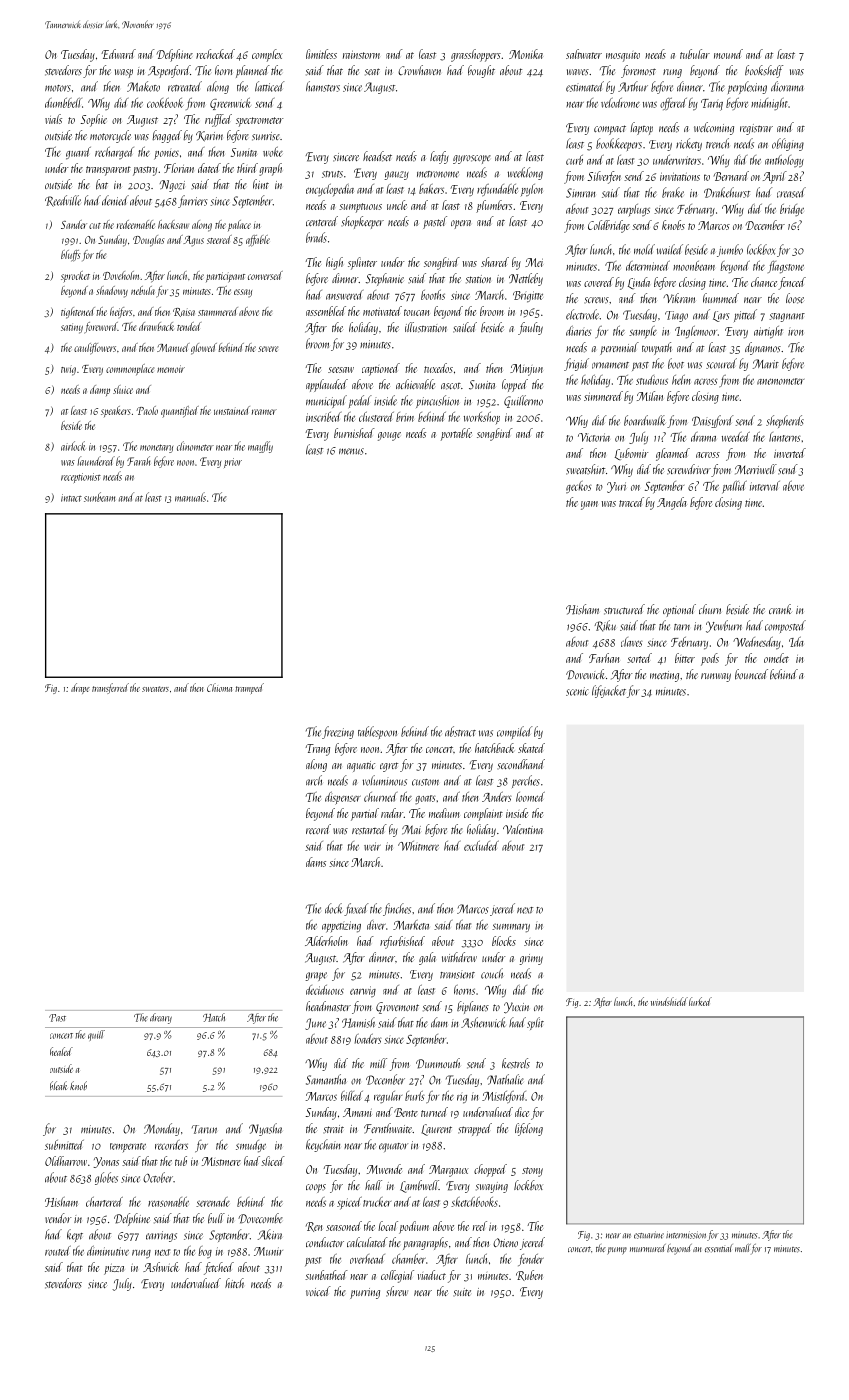 The width and height of the page is (849, 1400). Describe the element at coordinates (190, 497) in the page. I see `manuals` at that location.
